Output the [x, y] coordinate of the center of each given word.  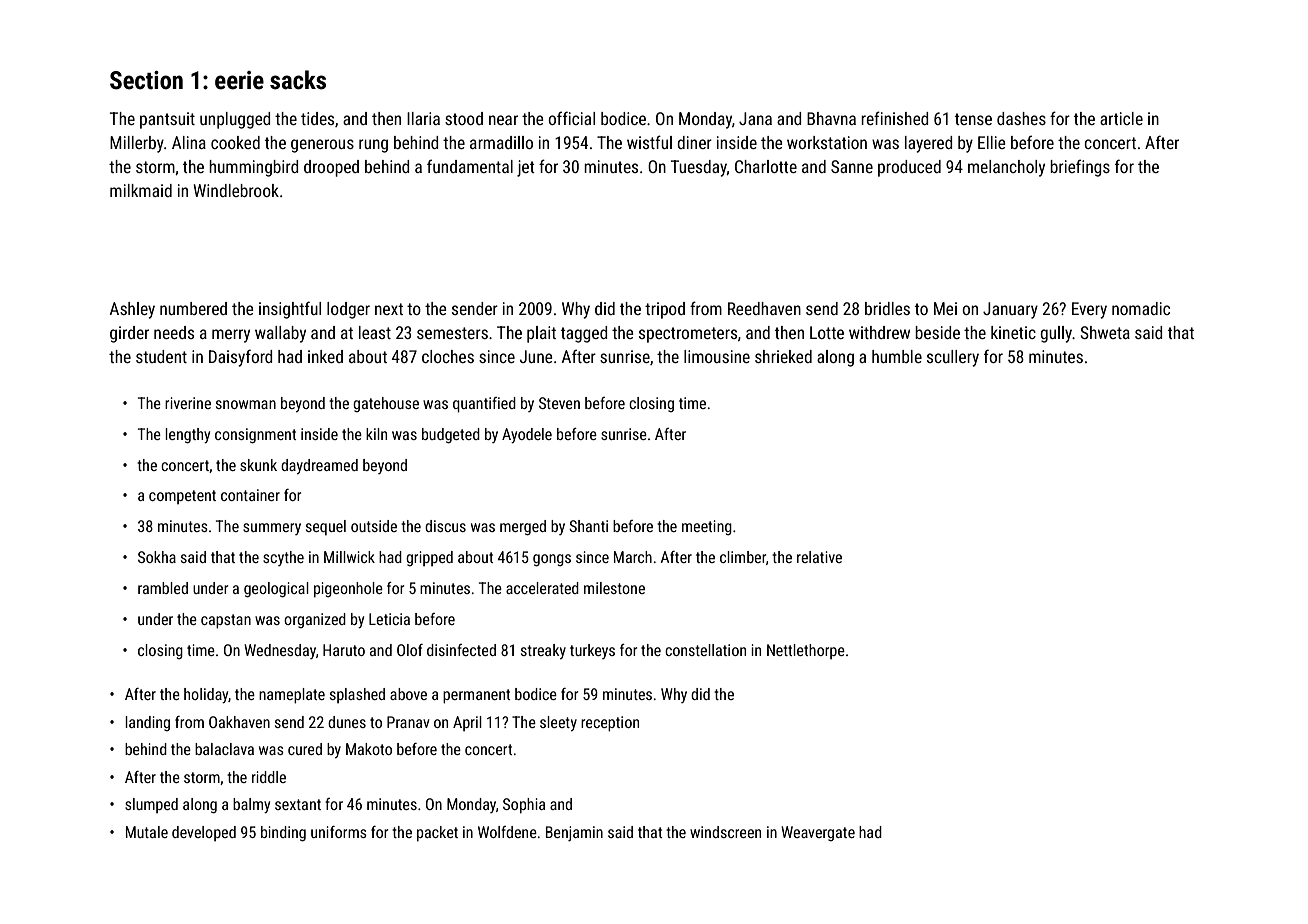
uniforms [339, 832]
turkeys [592, 651]
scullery [953, 358]
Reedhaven [764, 308]
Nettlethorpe [806, 651]
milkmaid [141, 190]
